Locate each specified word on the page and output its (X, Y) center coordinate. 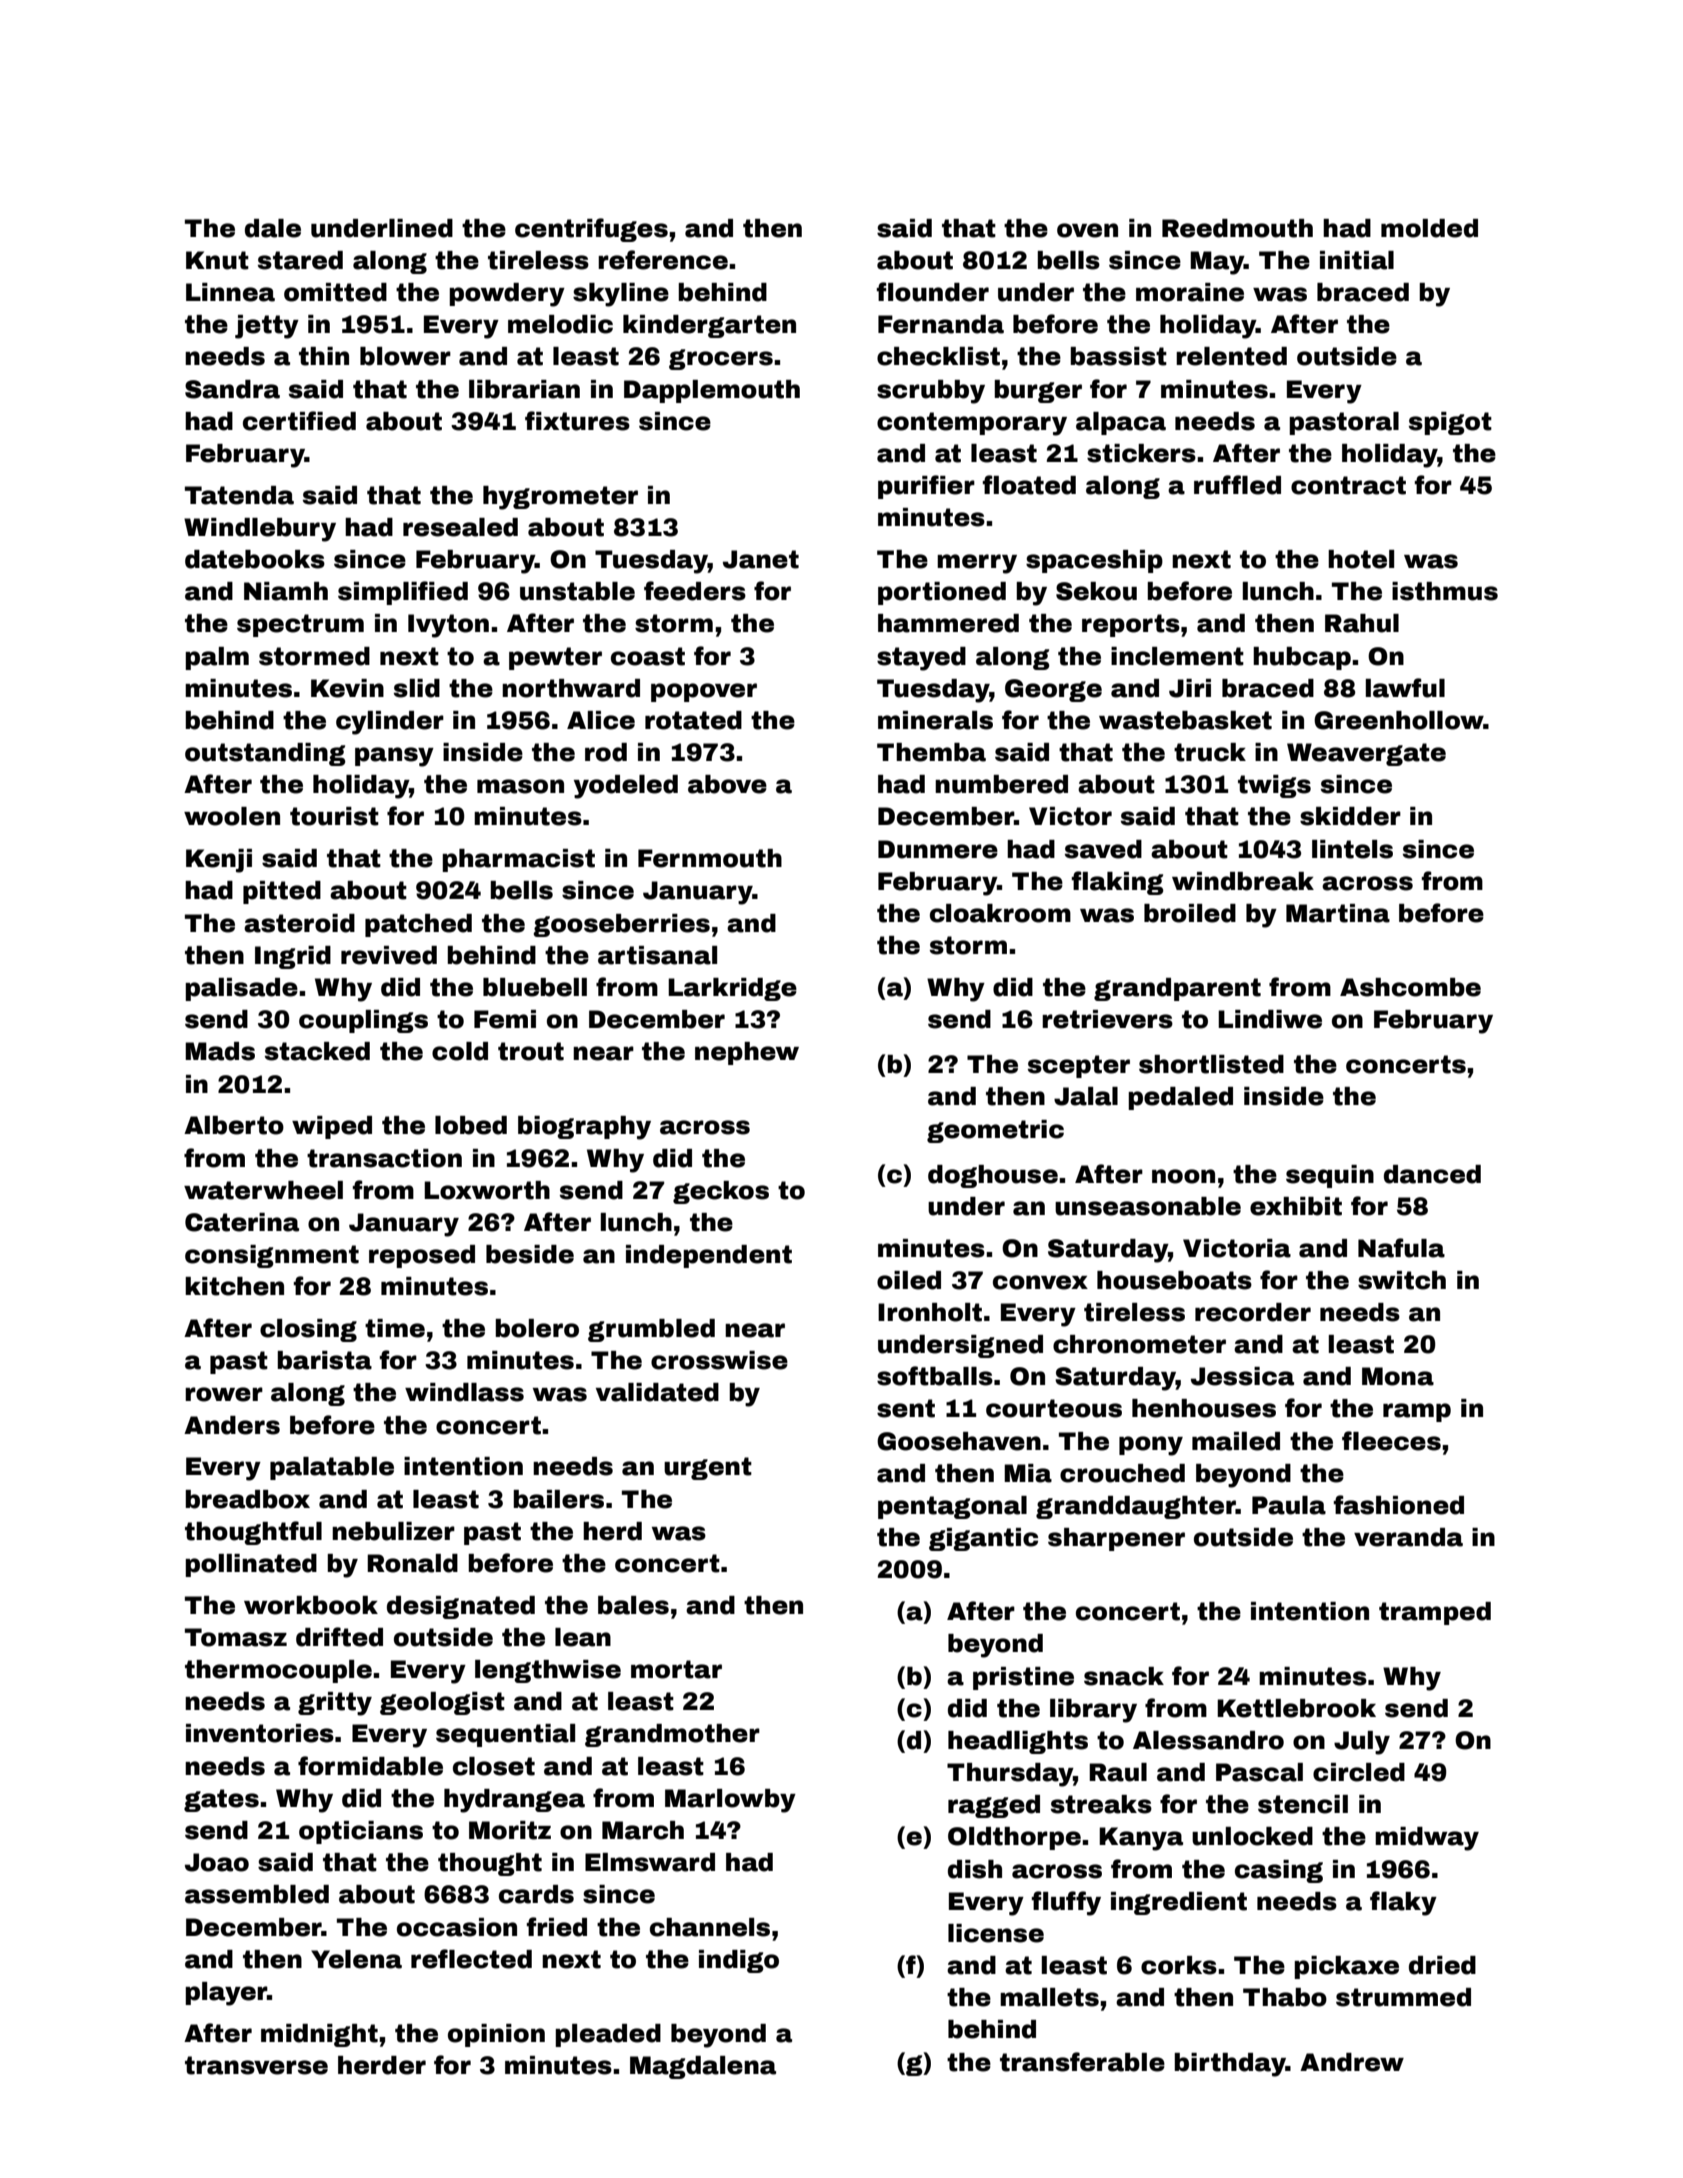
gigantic (983, 1539)
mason (520, 786)
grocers (721, 359)
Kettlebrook (1296, 1708)
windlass (464, 1392)
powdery (507, 295)
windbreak (1243, 881)
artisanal (657, 955)
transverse (256, 2065)
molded (1429, 228)
